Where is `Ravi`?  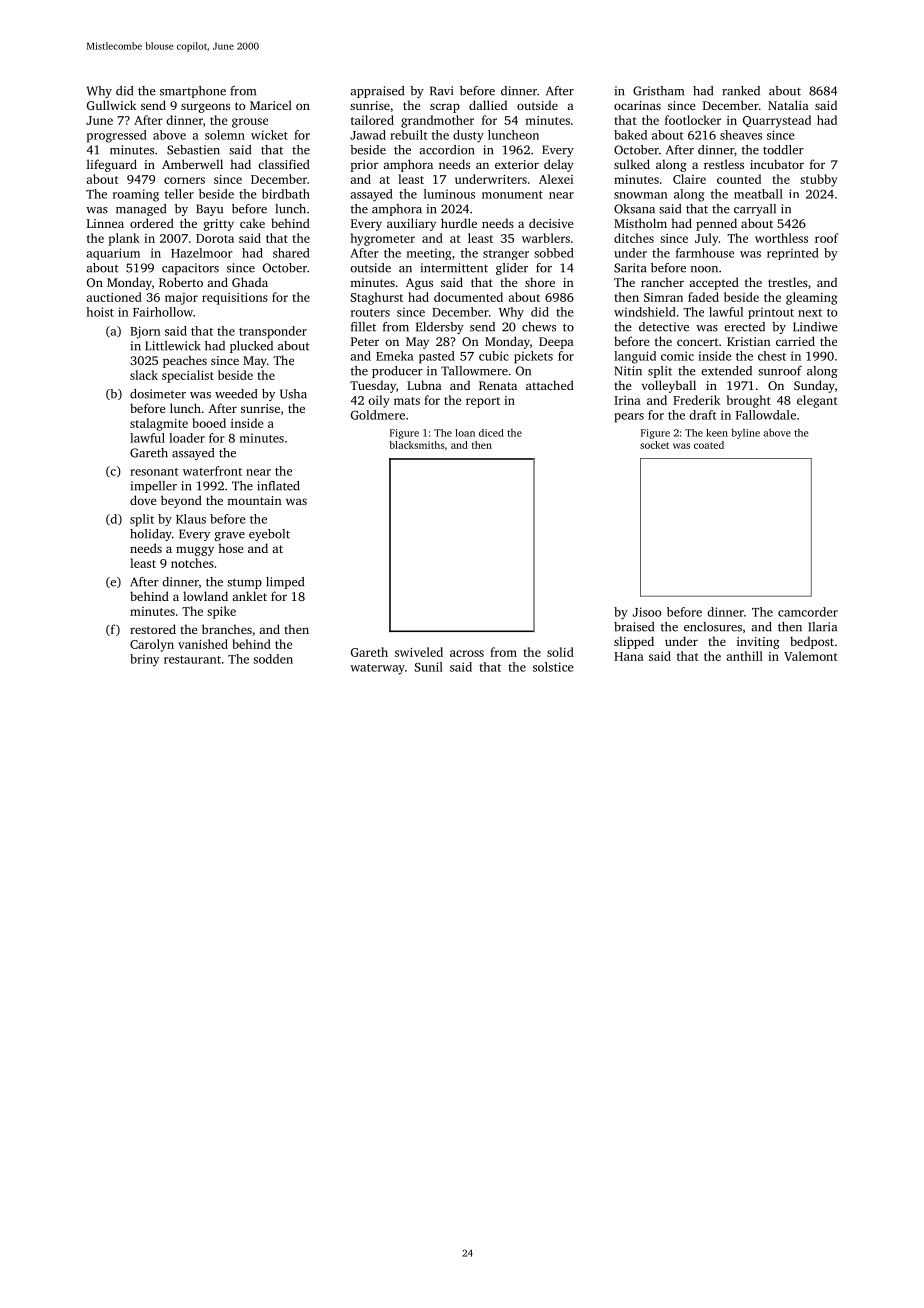
Ravi is located at coordinates (441, 91).
